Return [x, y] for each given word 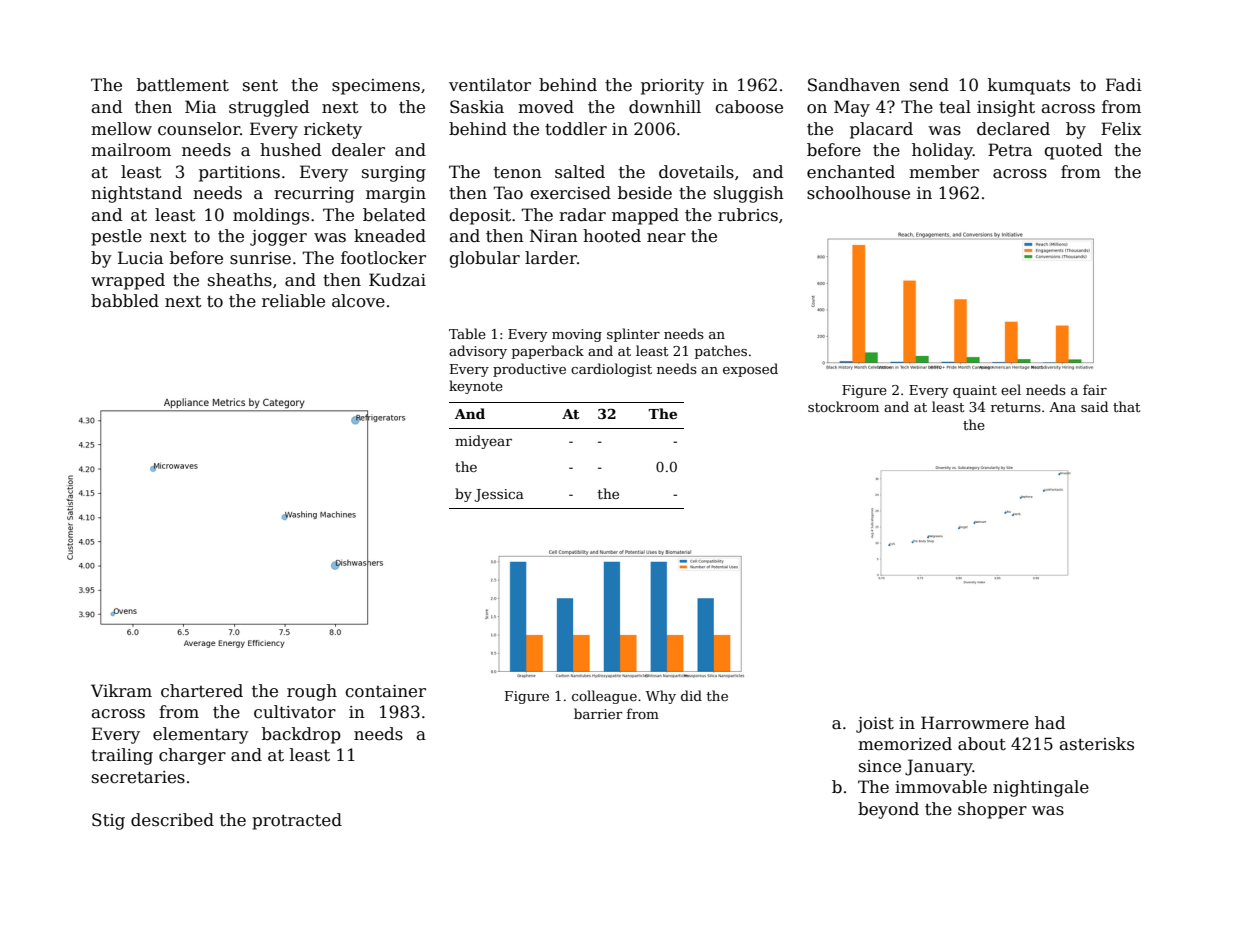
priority [672, 87]
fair [1095, 389]
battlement [183, 85]
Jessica [499, 495]
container [385, 691]
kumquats [1029, 86]
